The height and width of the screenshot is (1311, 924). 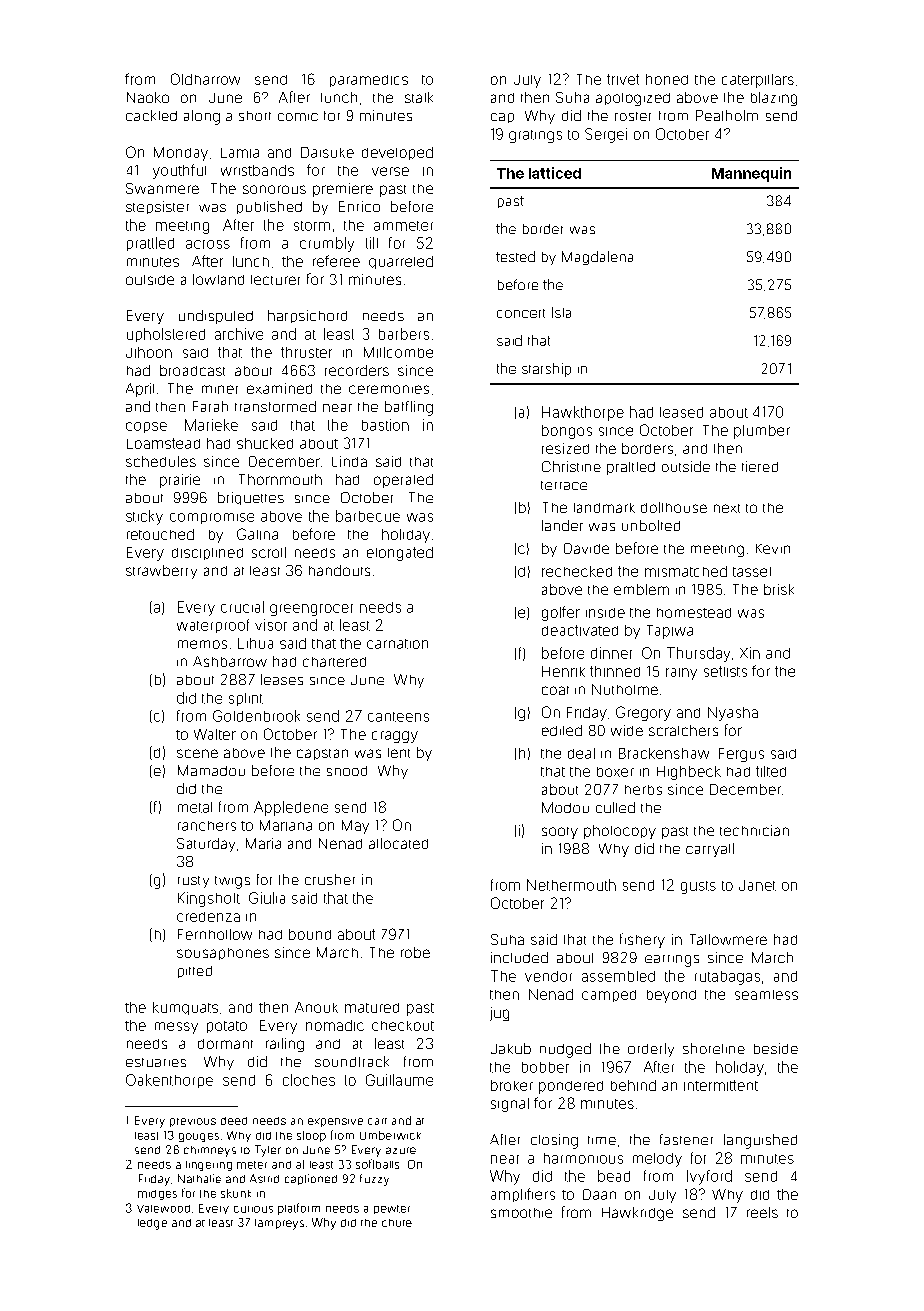 I want to click on Naoko, so click(x=148, y=97).
